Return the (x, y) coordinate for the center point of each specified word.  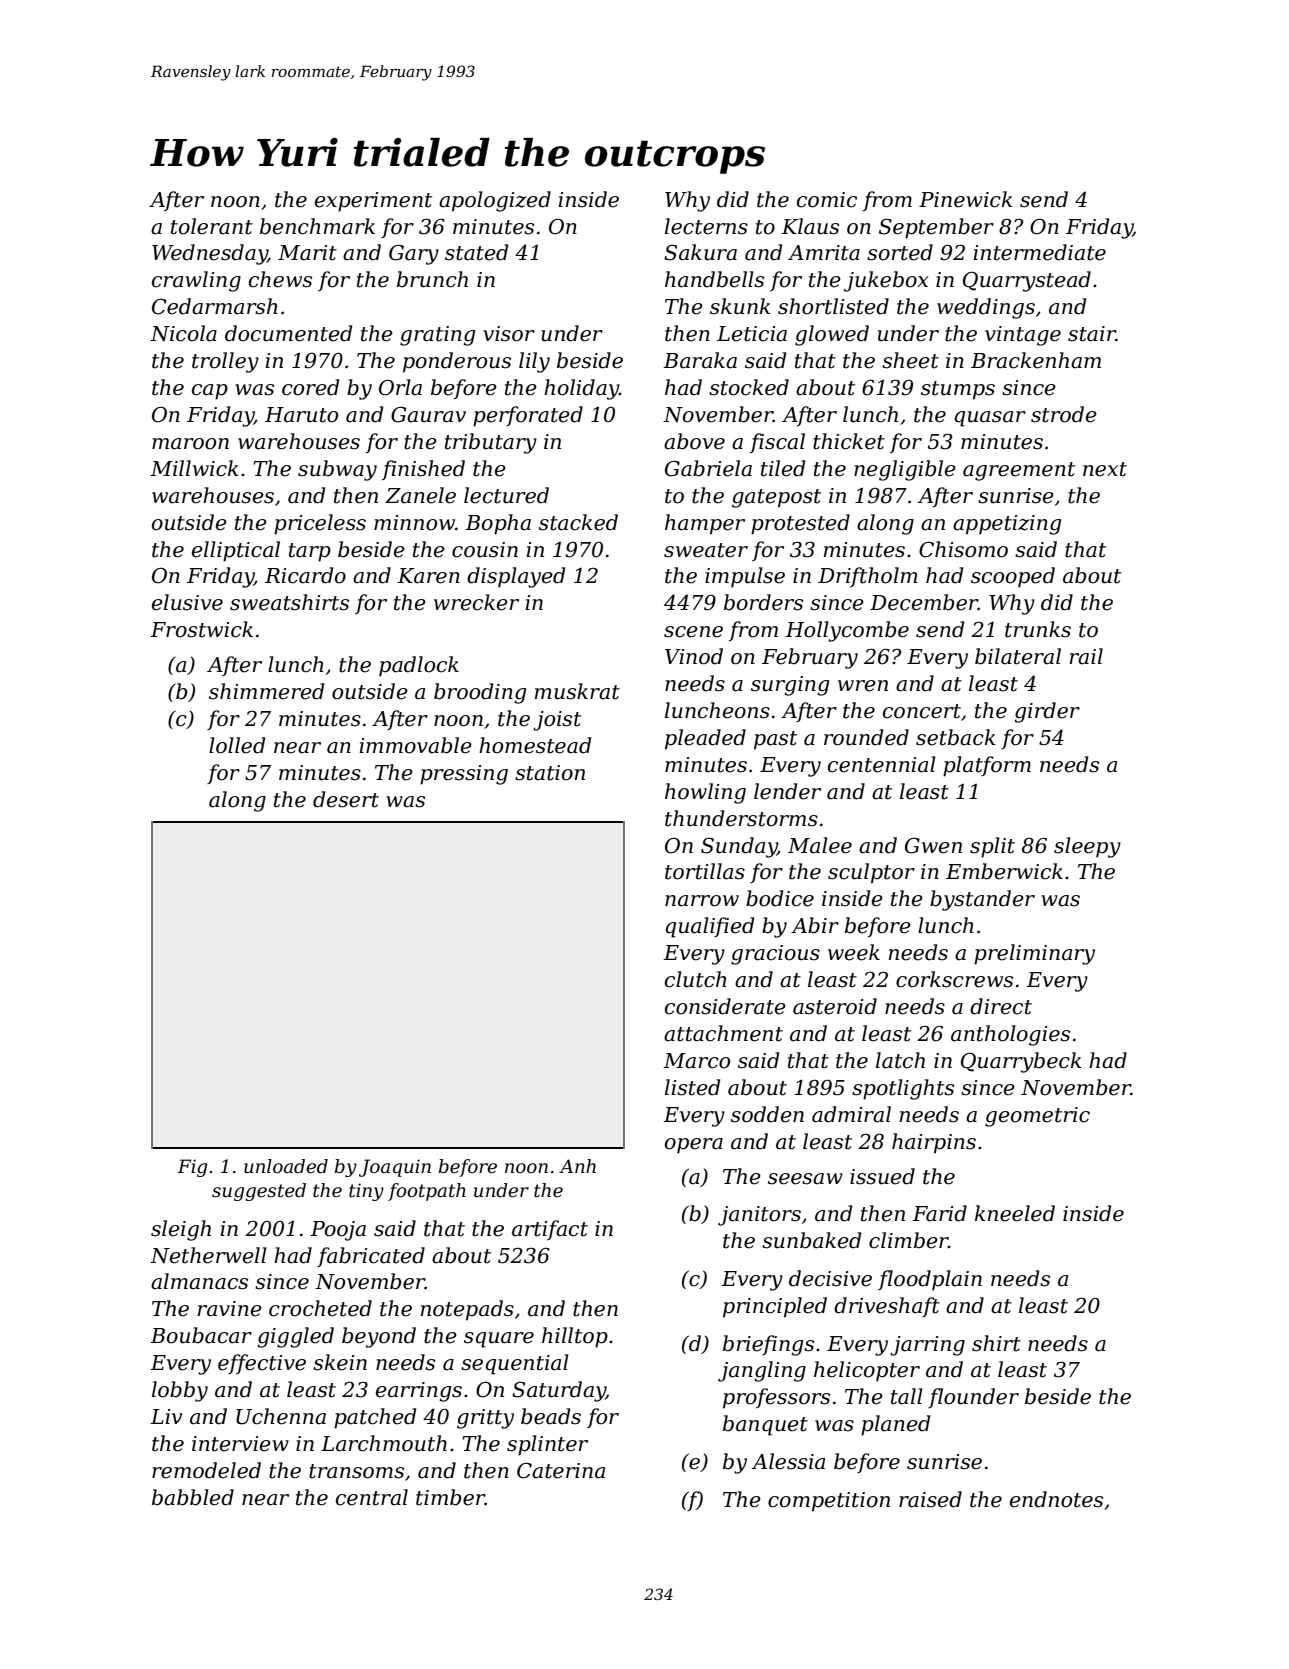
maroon (190, 444)
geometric (1037, 1117)
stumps (958, 390)
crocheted (320, 1308)
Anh (577, 1166)
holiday (581, 389)
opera (694, 1146)
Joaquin (395, 1168)
